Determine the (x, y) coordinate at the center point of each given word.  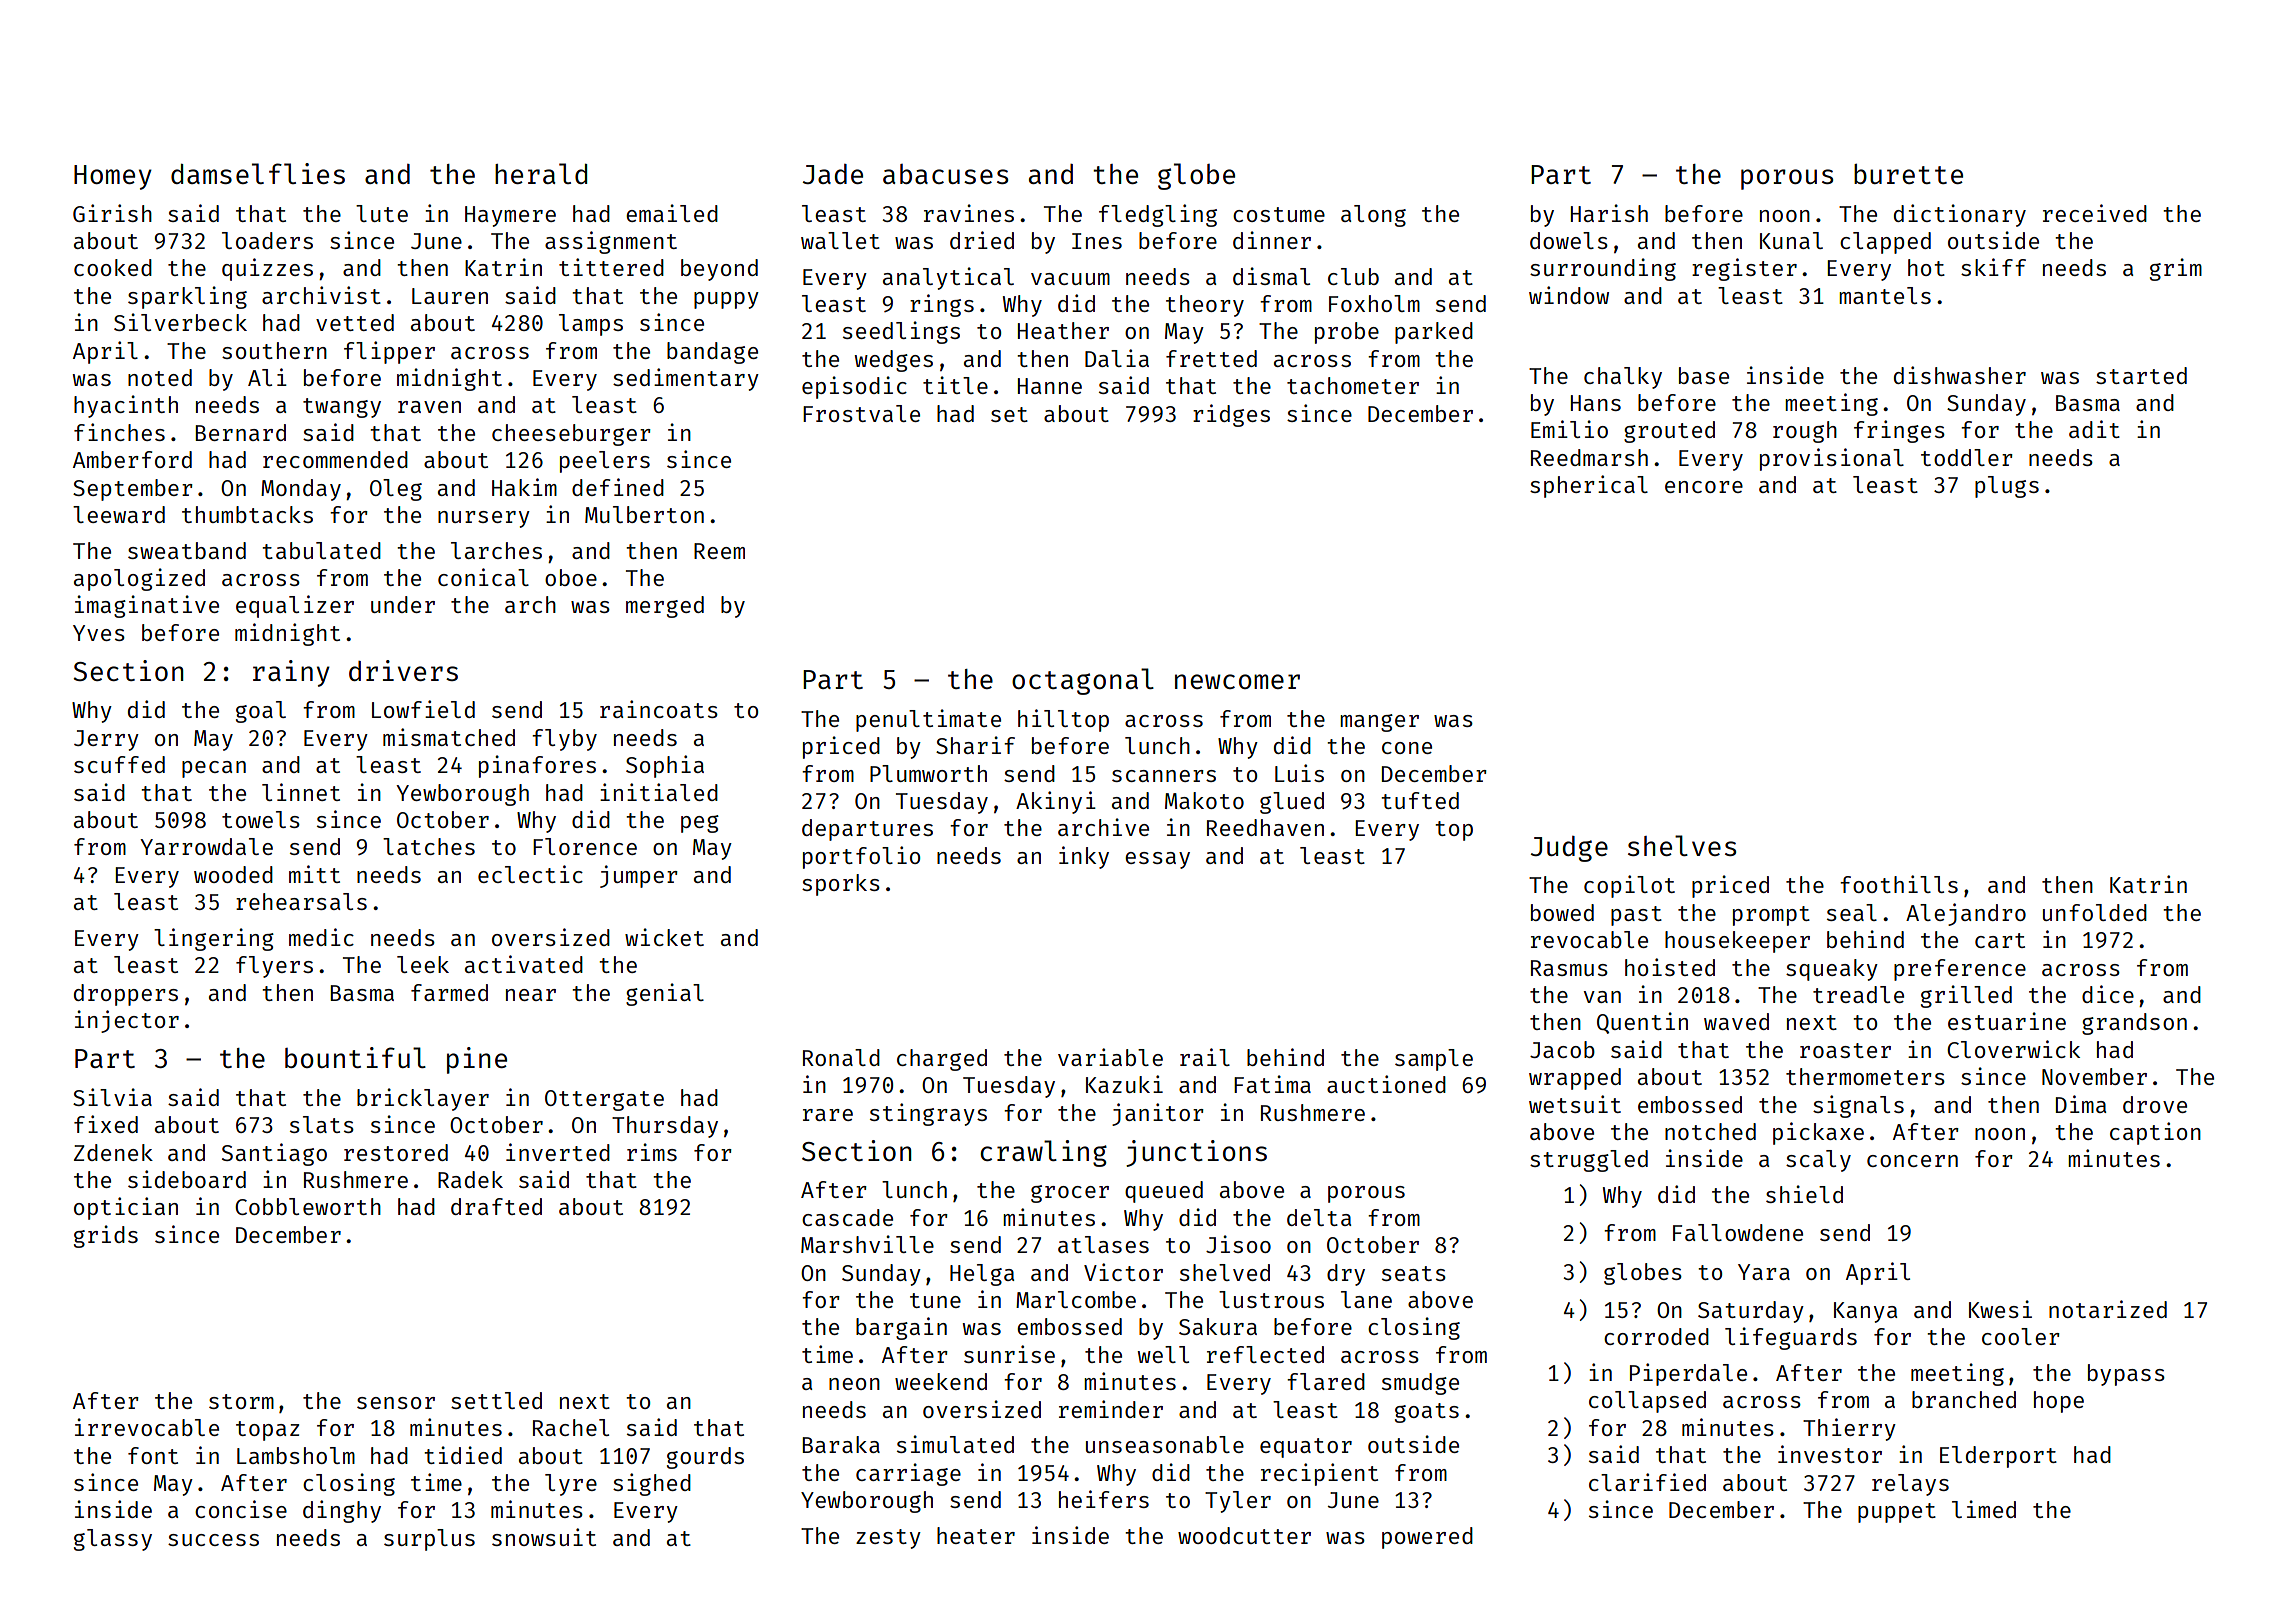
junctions (1196, 1153)
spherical (1589, 486)
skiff (1993, 267)
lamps (591, 325)
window (1569, 295)
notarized (2108, 1309)
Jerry (106, 740)
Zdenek (113, 1152)
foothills (1899, 884)
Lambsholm (296, 1455)
